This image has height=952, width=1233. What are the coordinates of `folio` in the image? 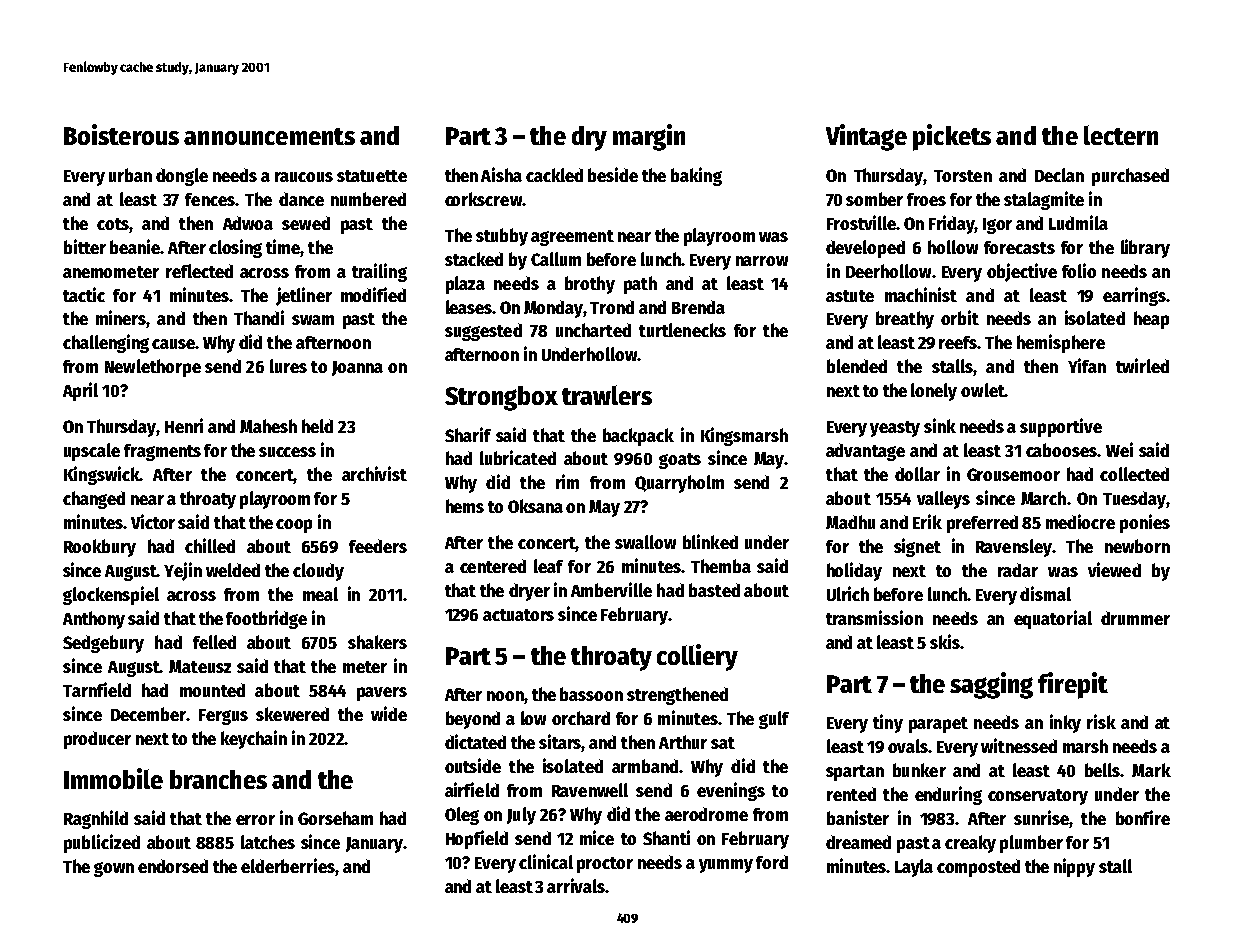 It's located at (1079, 270).
